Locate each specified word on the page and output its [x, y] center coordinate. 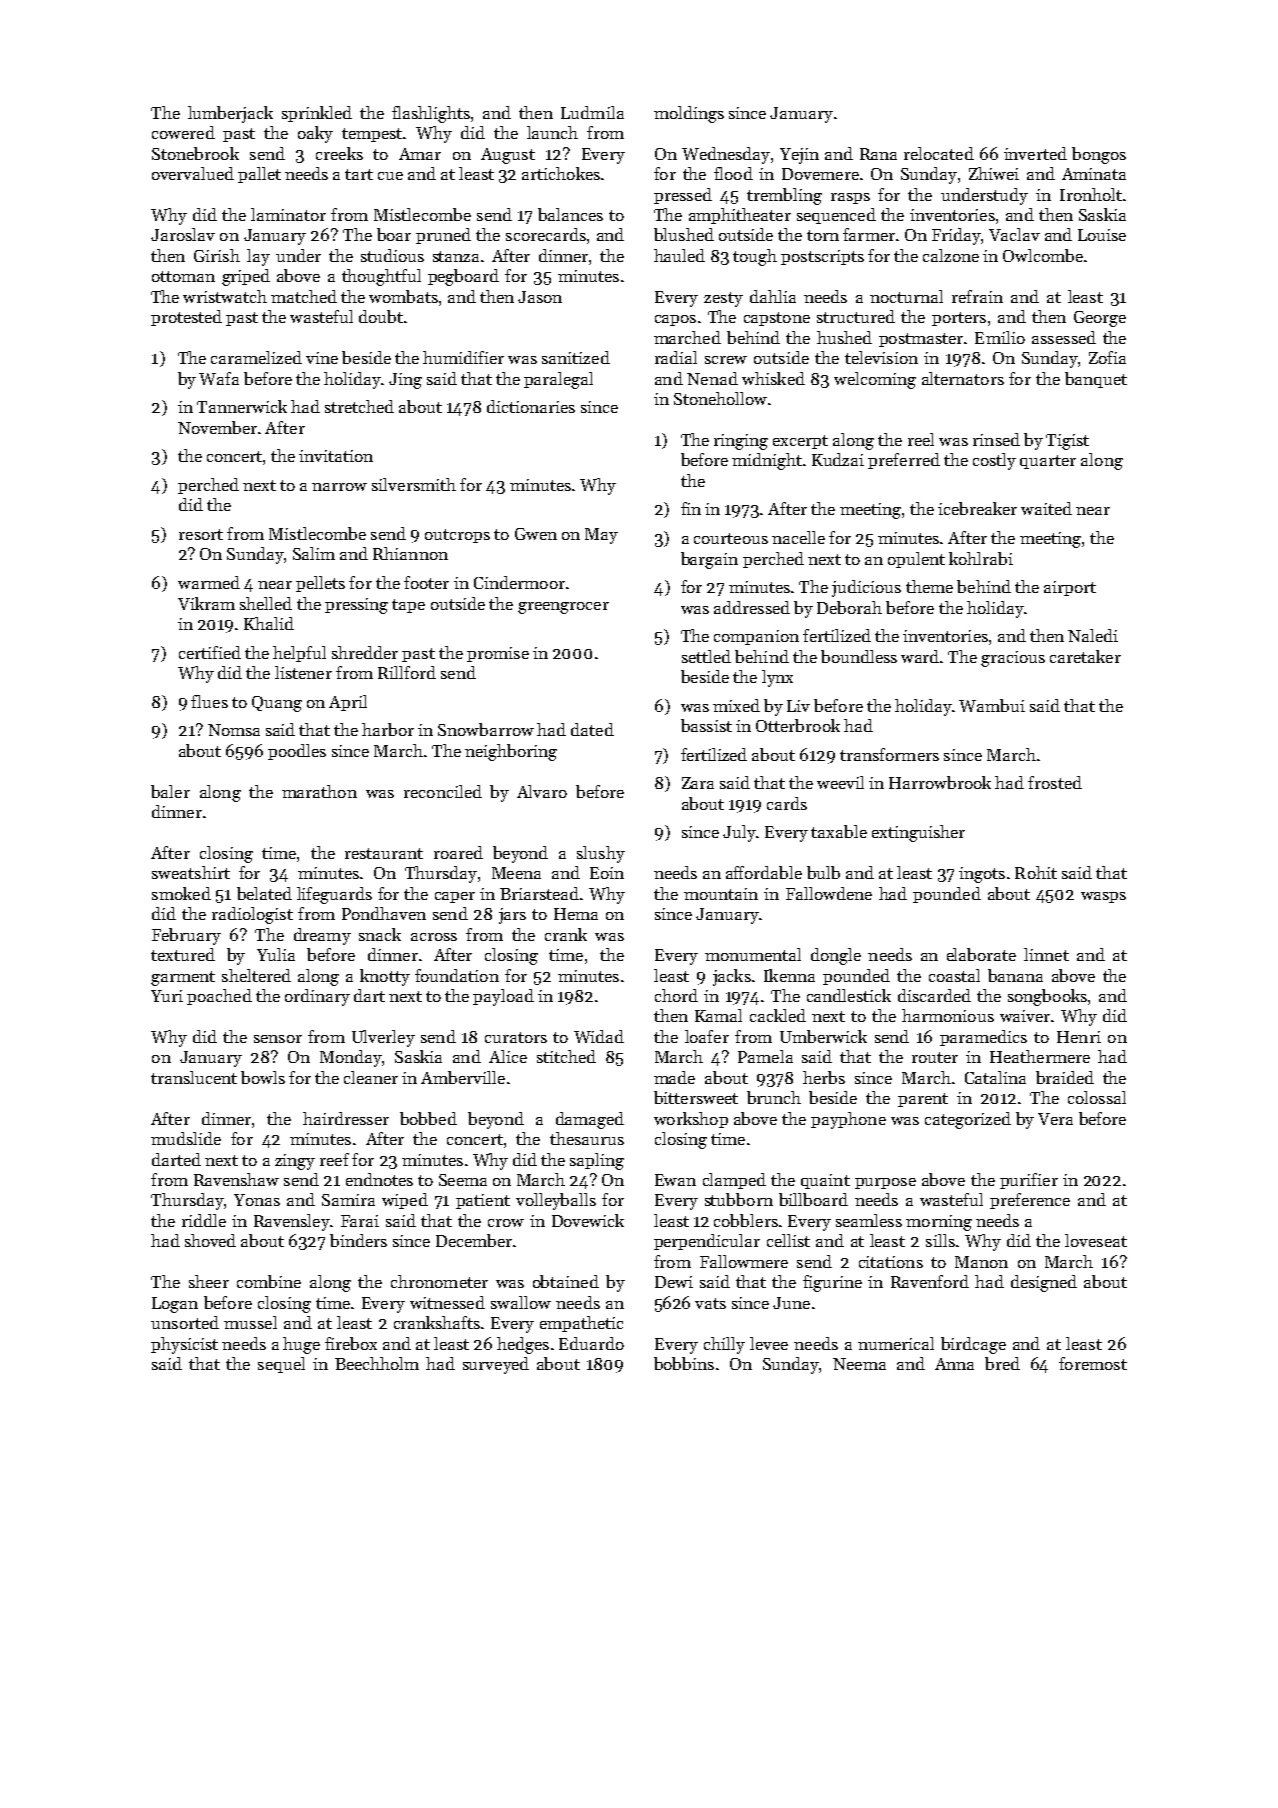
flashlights [431, 114]
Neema [859, 1364]
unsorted [185, 1322]
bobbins [684, 1363]
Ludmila [592, 112]
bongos [1099, 155]
